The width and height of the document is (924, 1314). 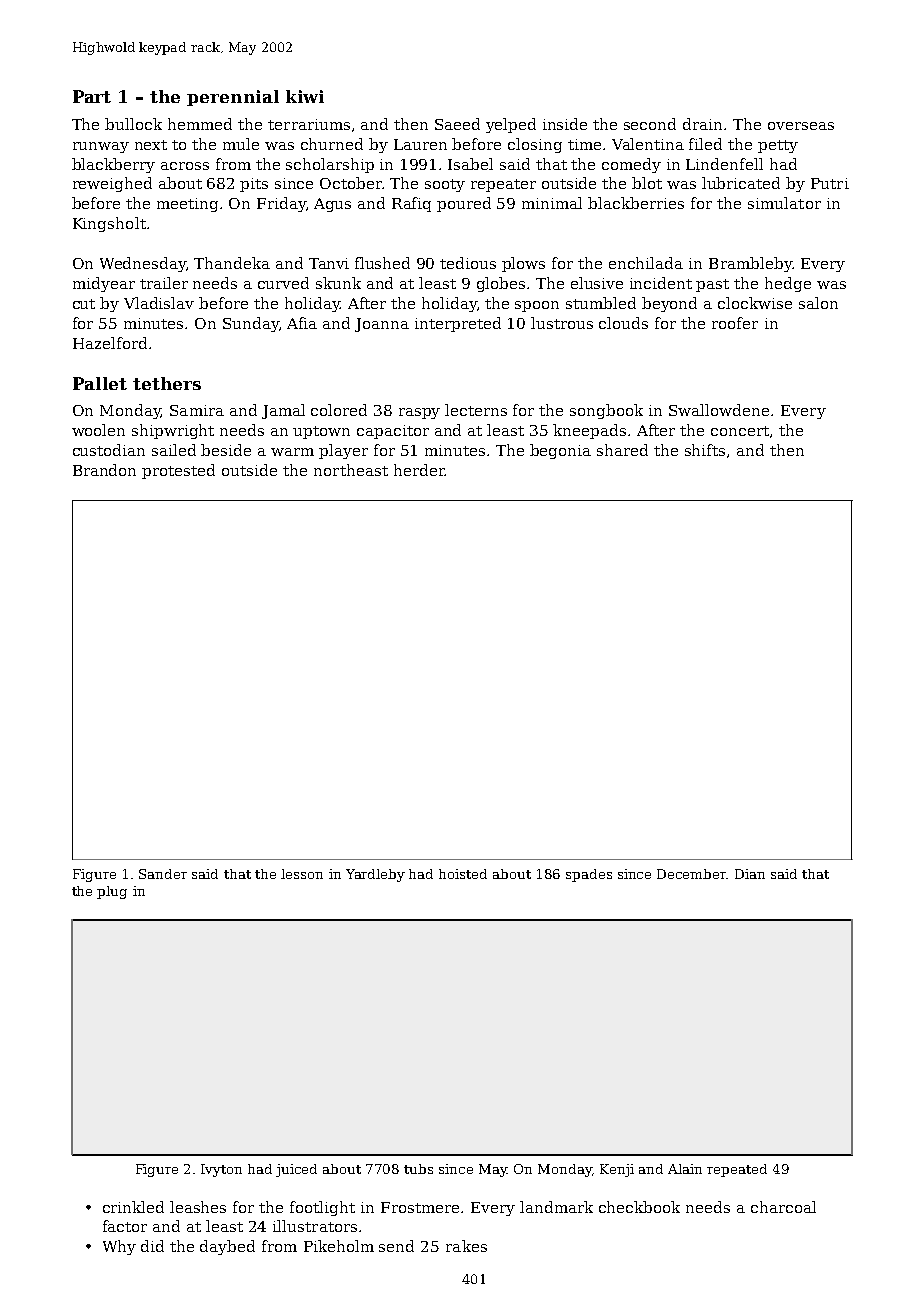 I want to click on concert, so click(x=740, y=431).
